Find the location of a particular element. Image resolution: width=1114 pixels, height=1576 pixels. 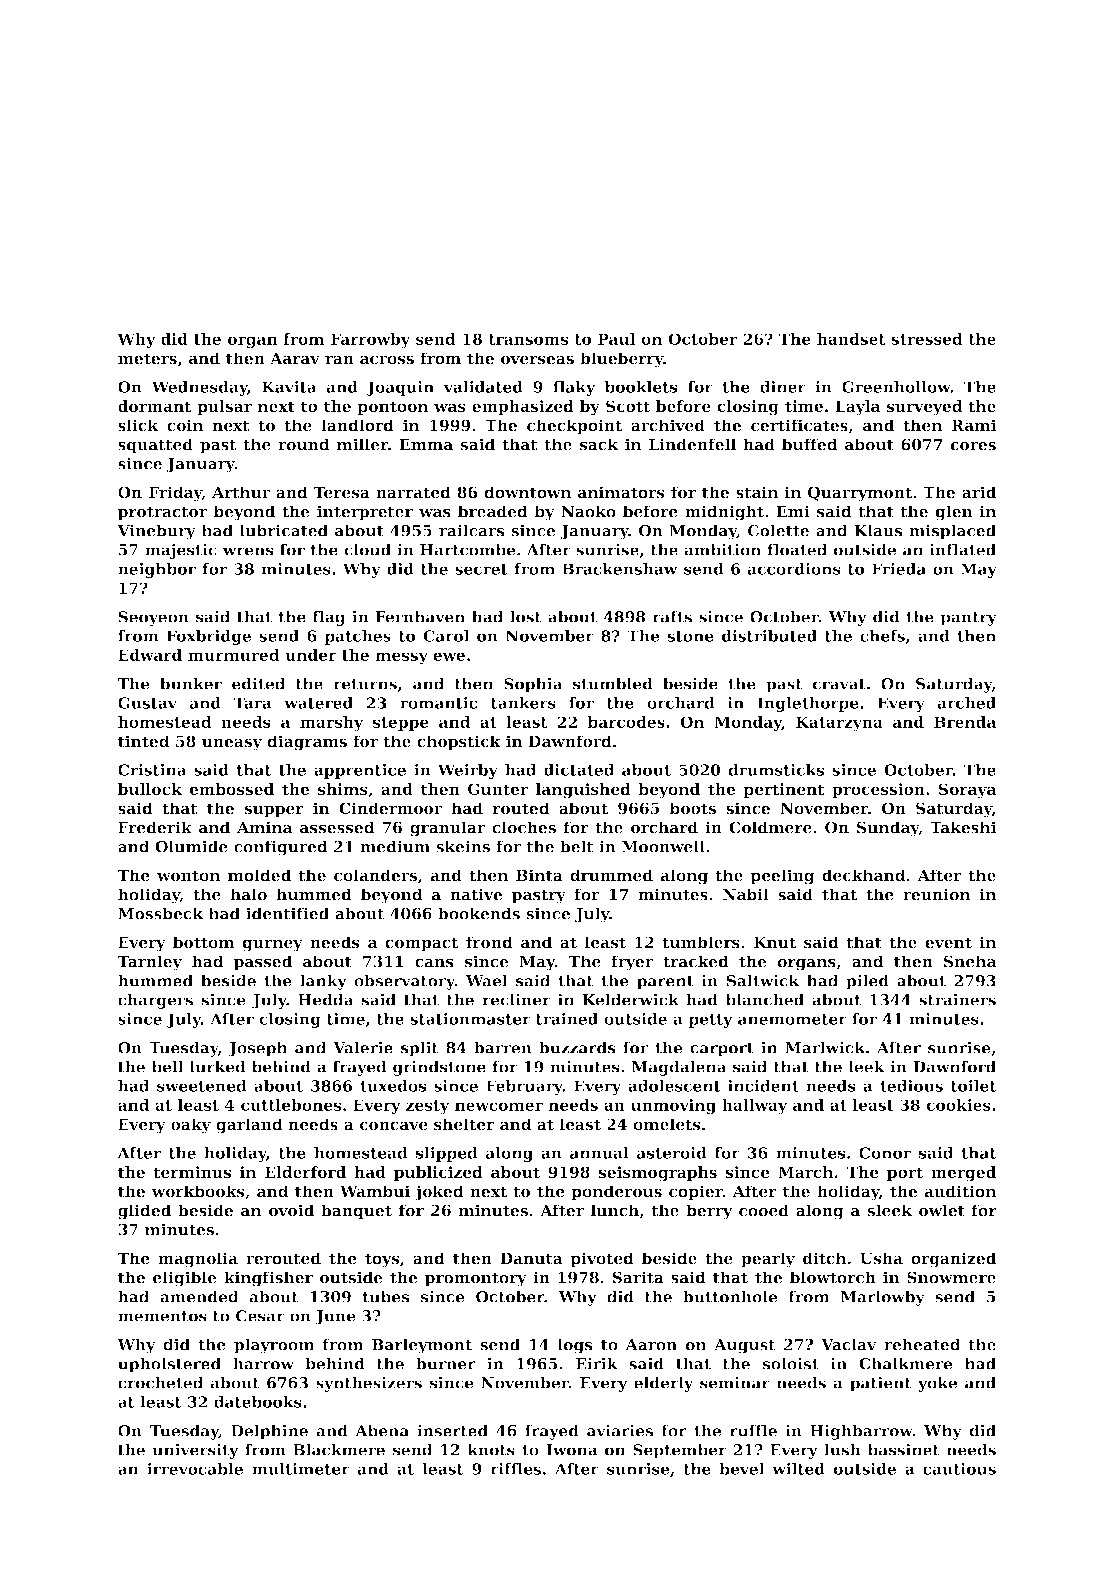

belt is located at coordinates (577, 846).
